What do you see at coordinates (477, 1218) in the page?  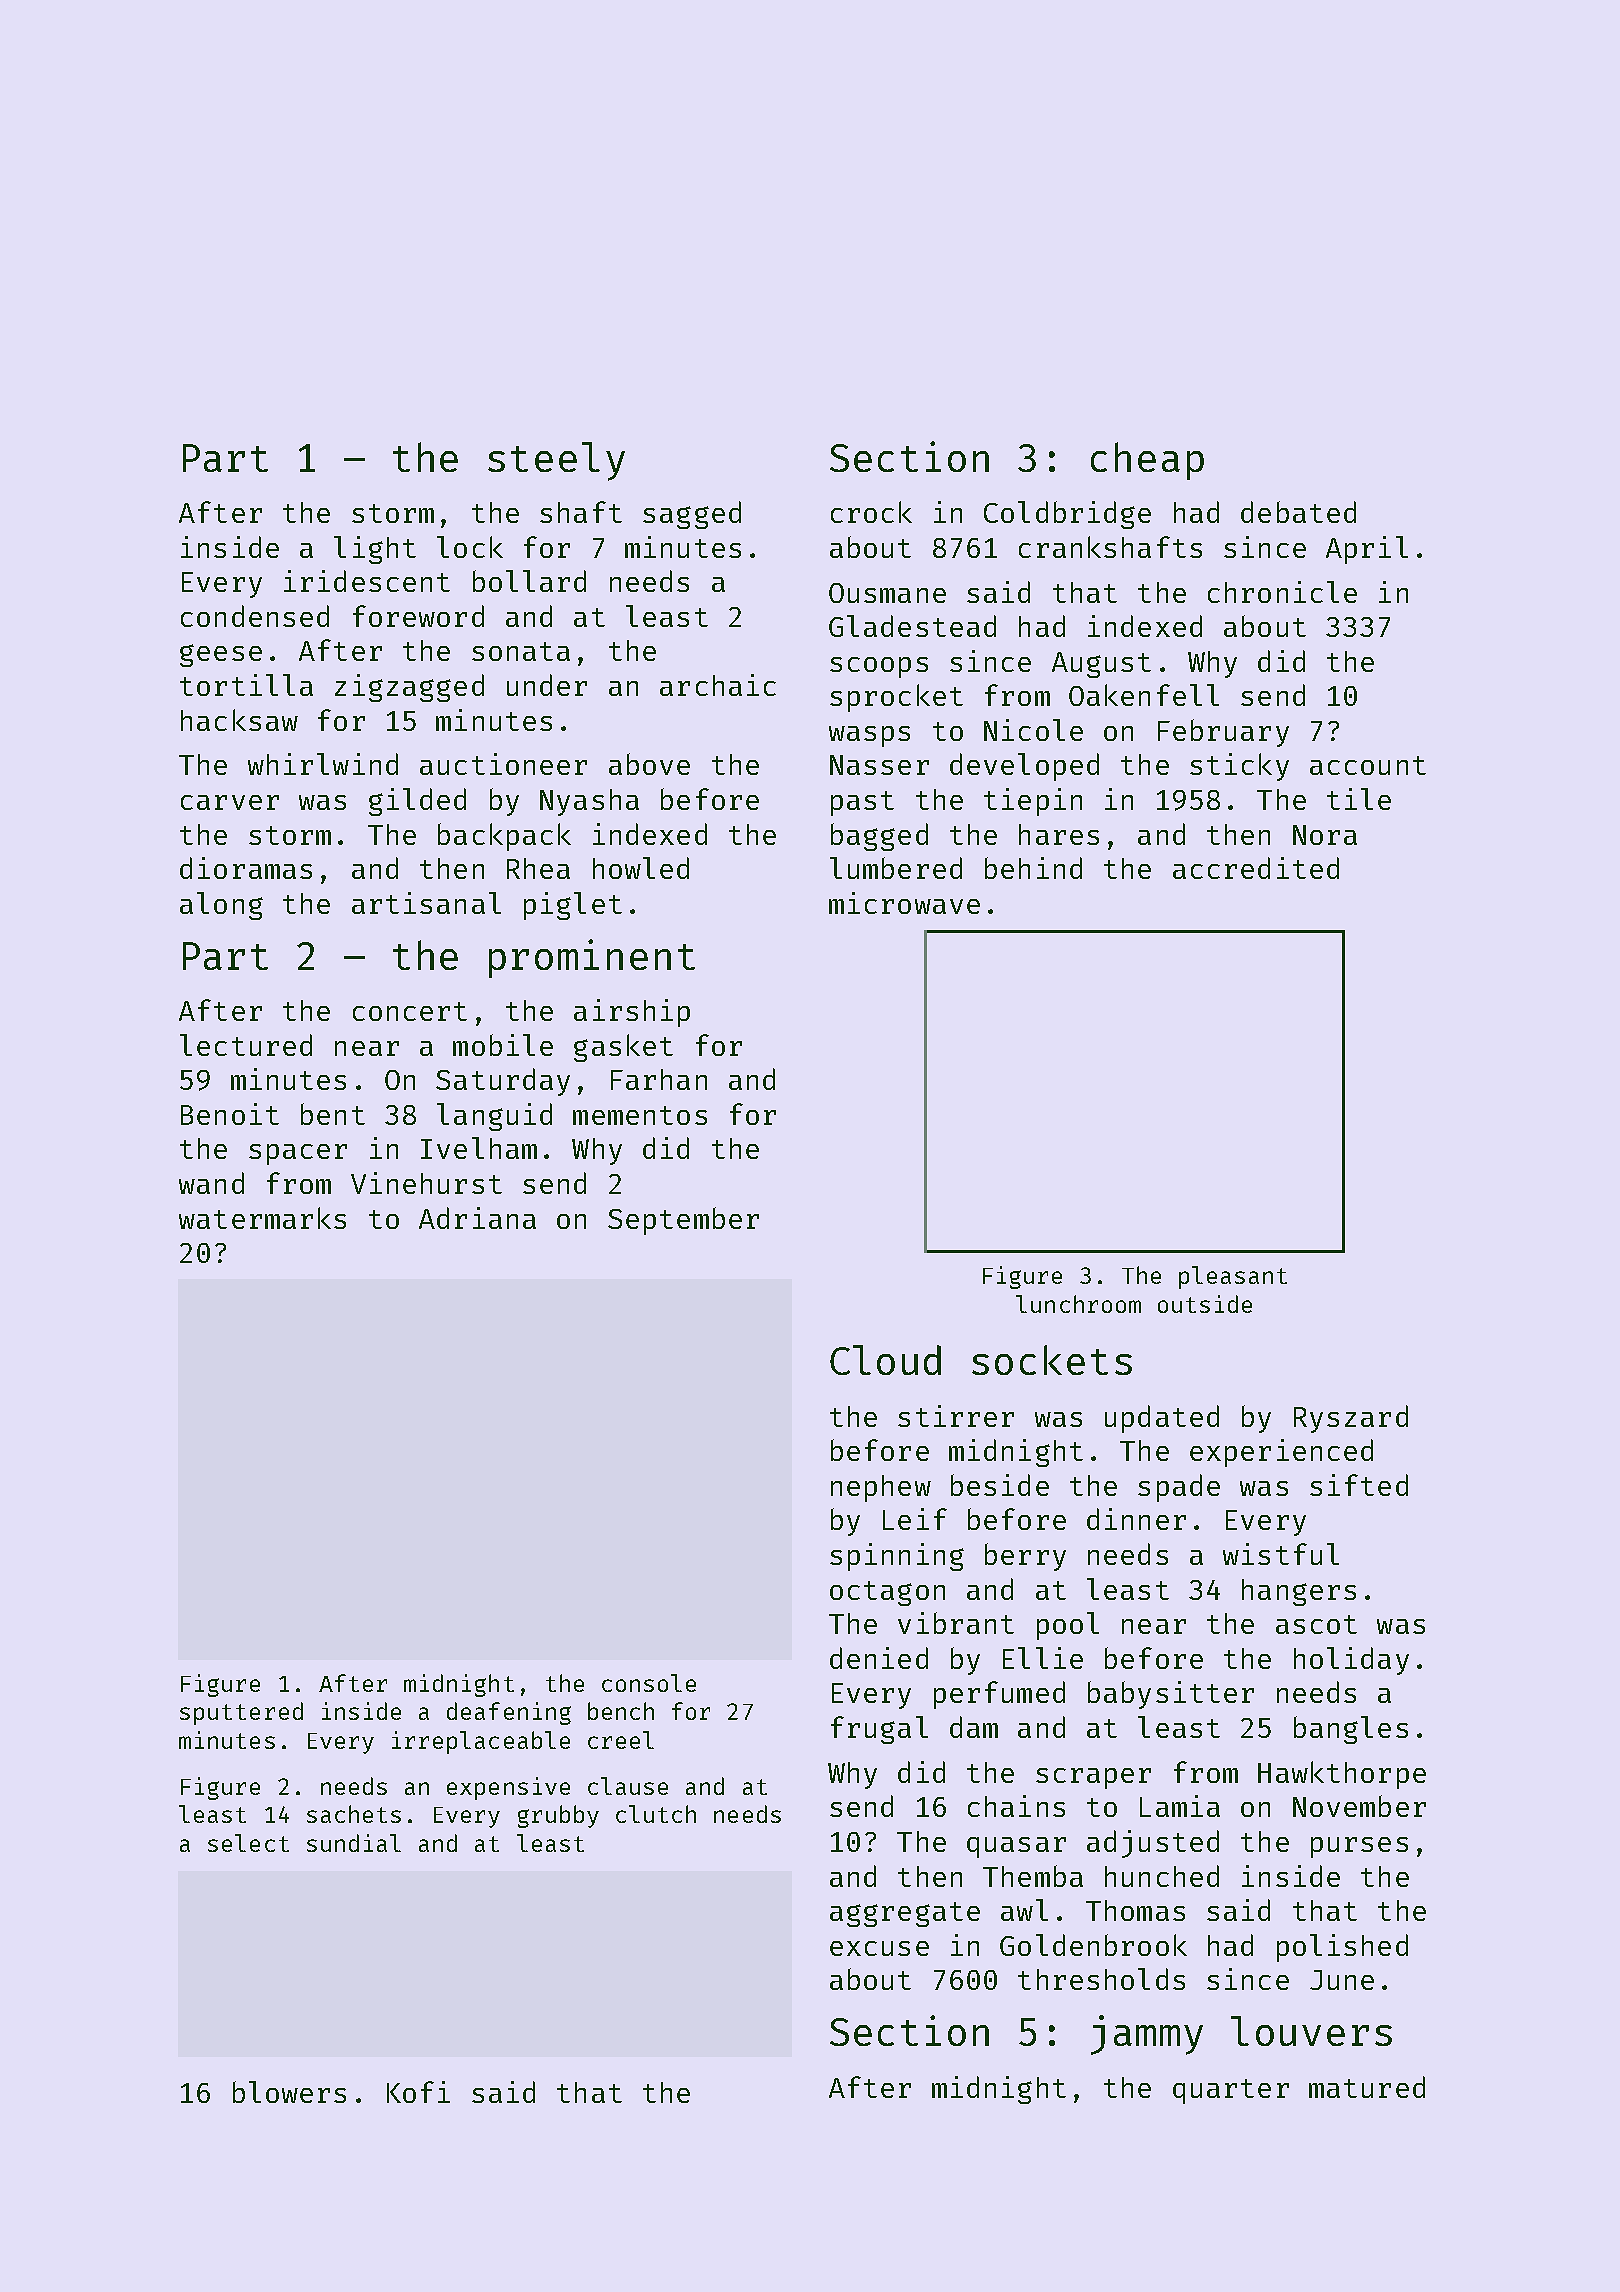 I see `Adriana` at bounding box center [477, 1218].
